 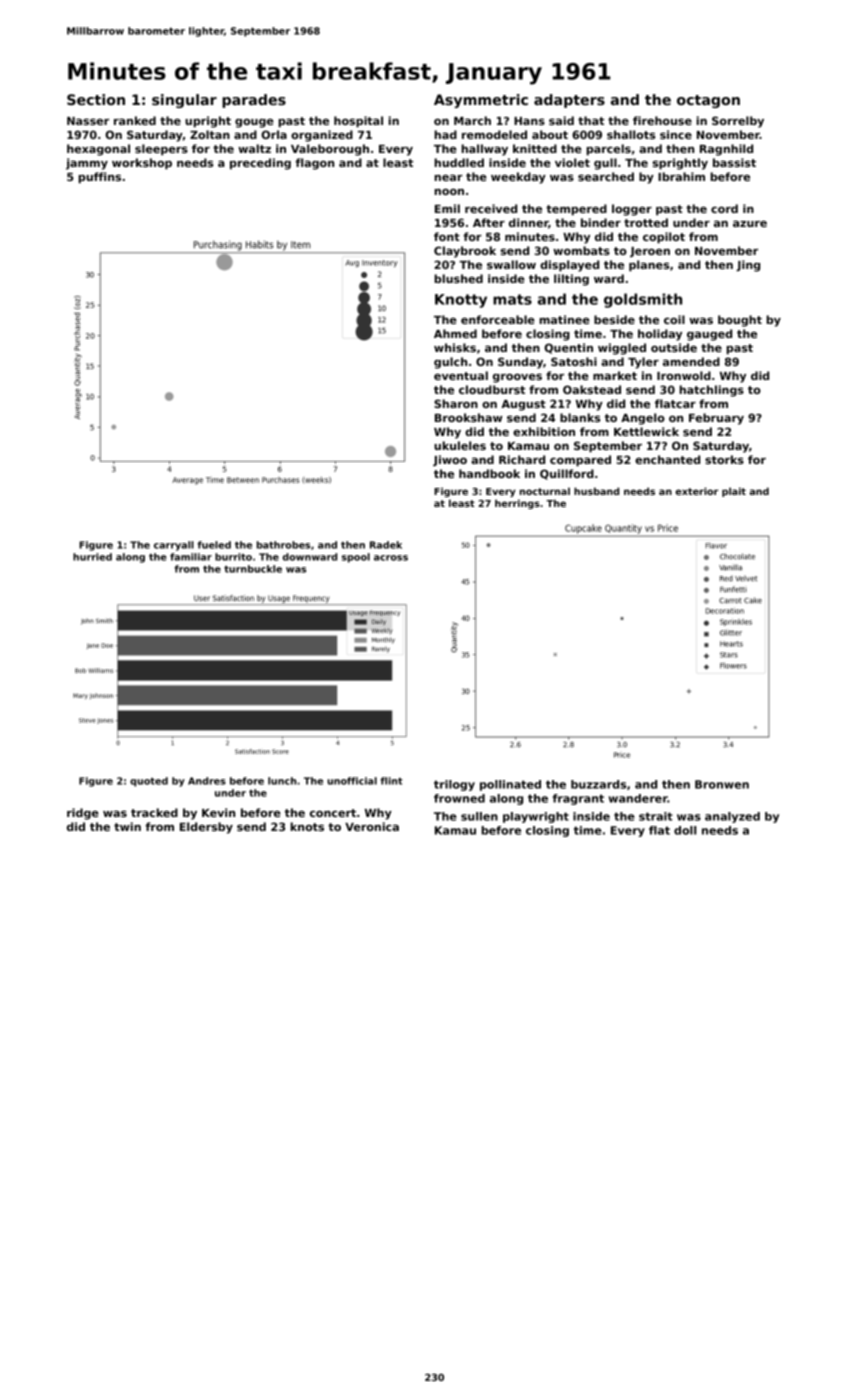 What do you see at coordinates (510, 785) in the page?
I see `pollinated` at bounding box center [510, 785].
